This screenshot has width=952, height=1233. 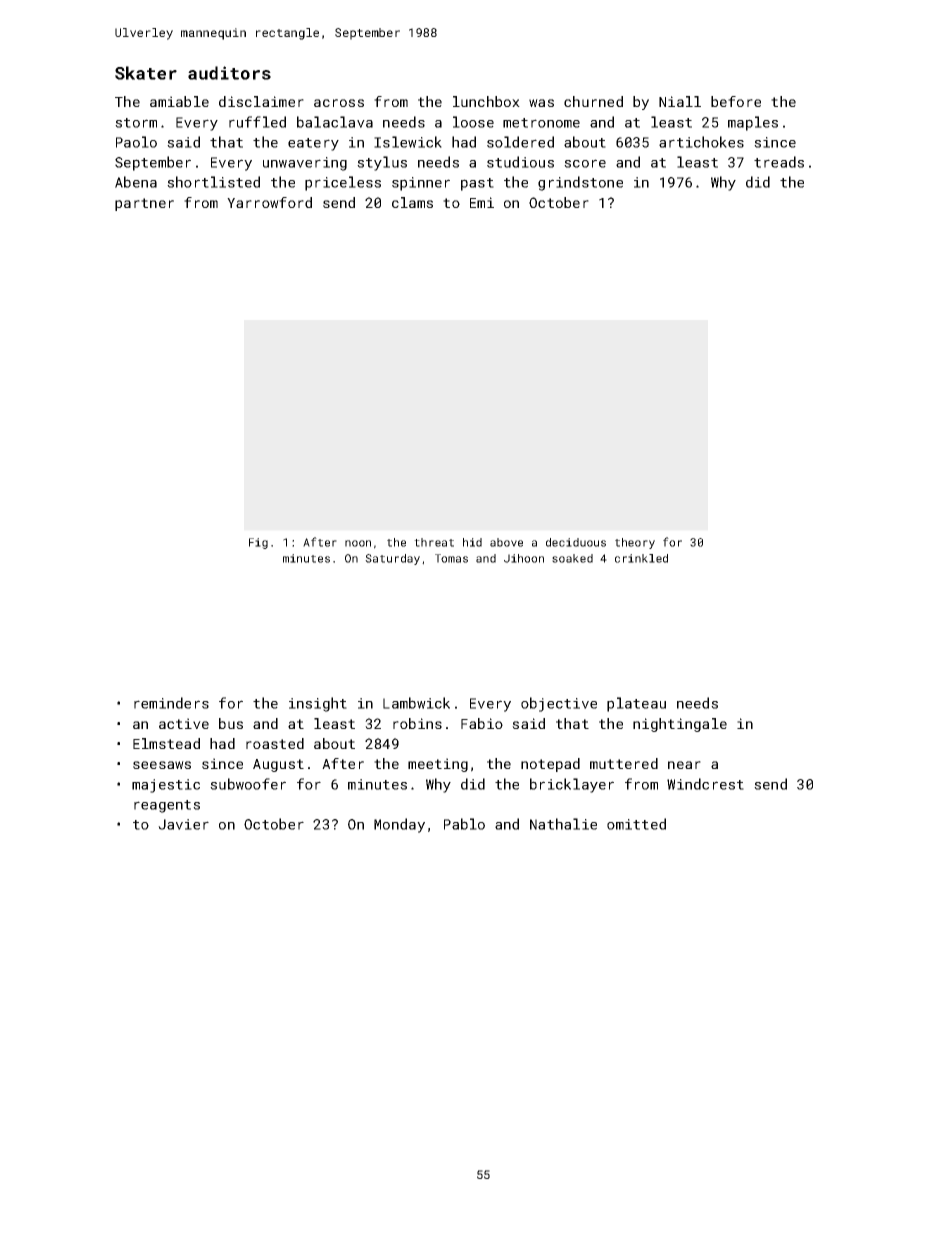 I want to click on Fig, so click(x=258, y=543).
